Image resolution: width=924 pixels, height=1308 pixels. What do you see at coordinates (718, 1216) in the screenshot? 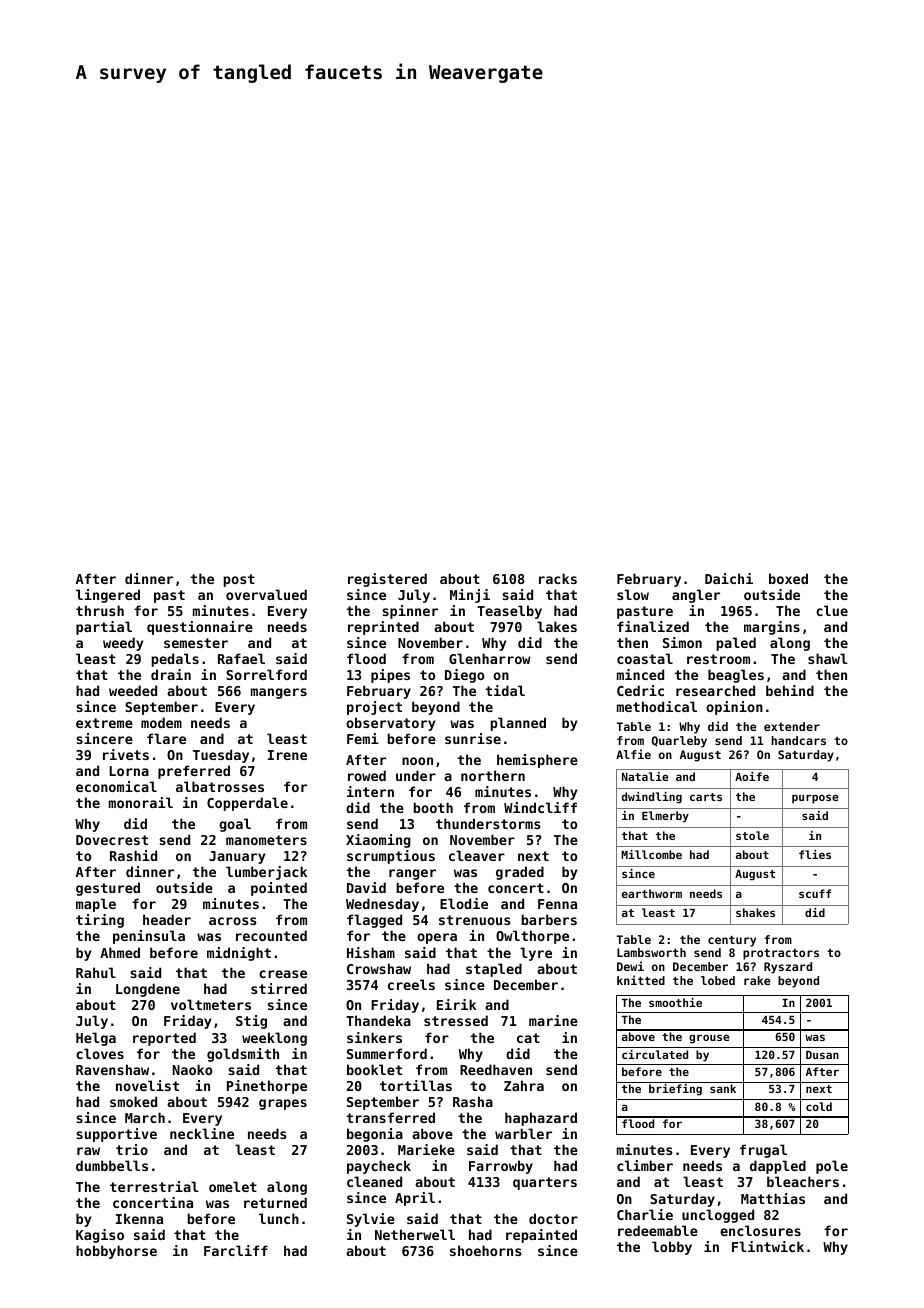
I see `unclogged` at bounding box center [718, 1216].
